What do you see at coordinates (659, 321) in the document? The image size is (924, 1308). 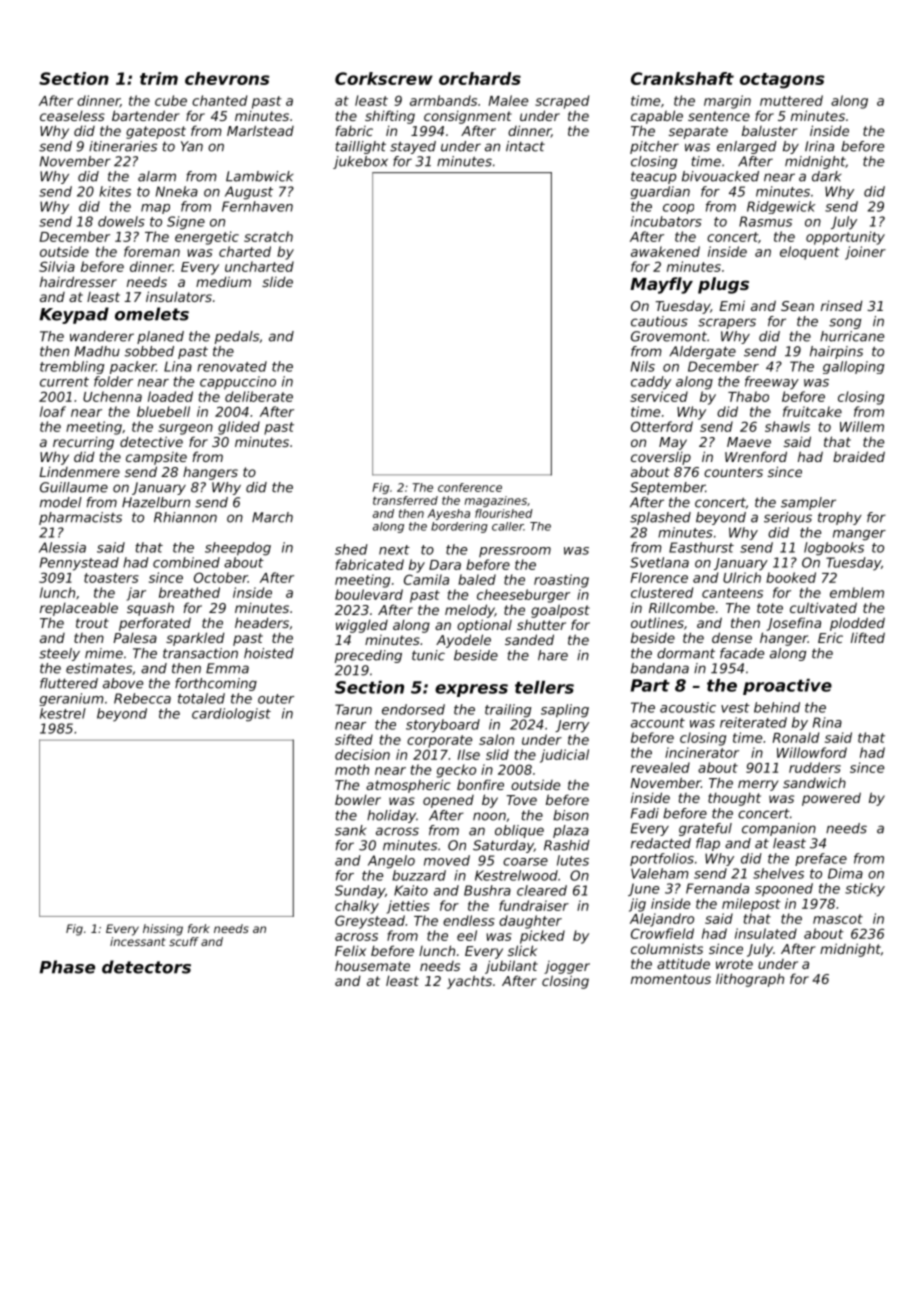 I see `cautious` at bounding box center [659, 321].
